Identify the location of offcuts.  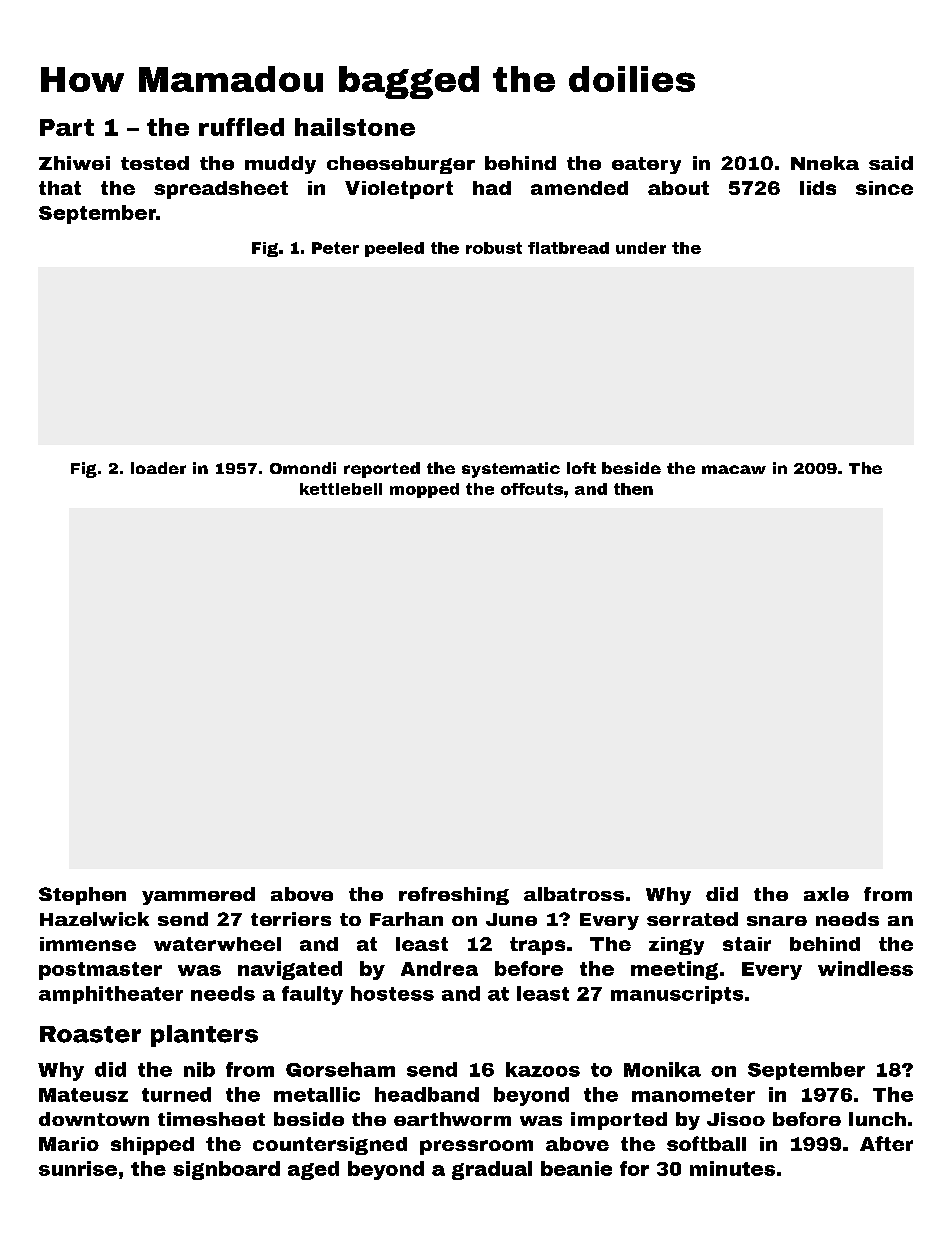
(532, 489).
